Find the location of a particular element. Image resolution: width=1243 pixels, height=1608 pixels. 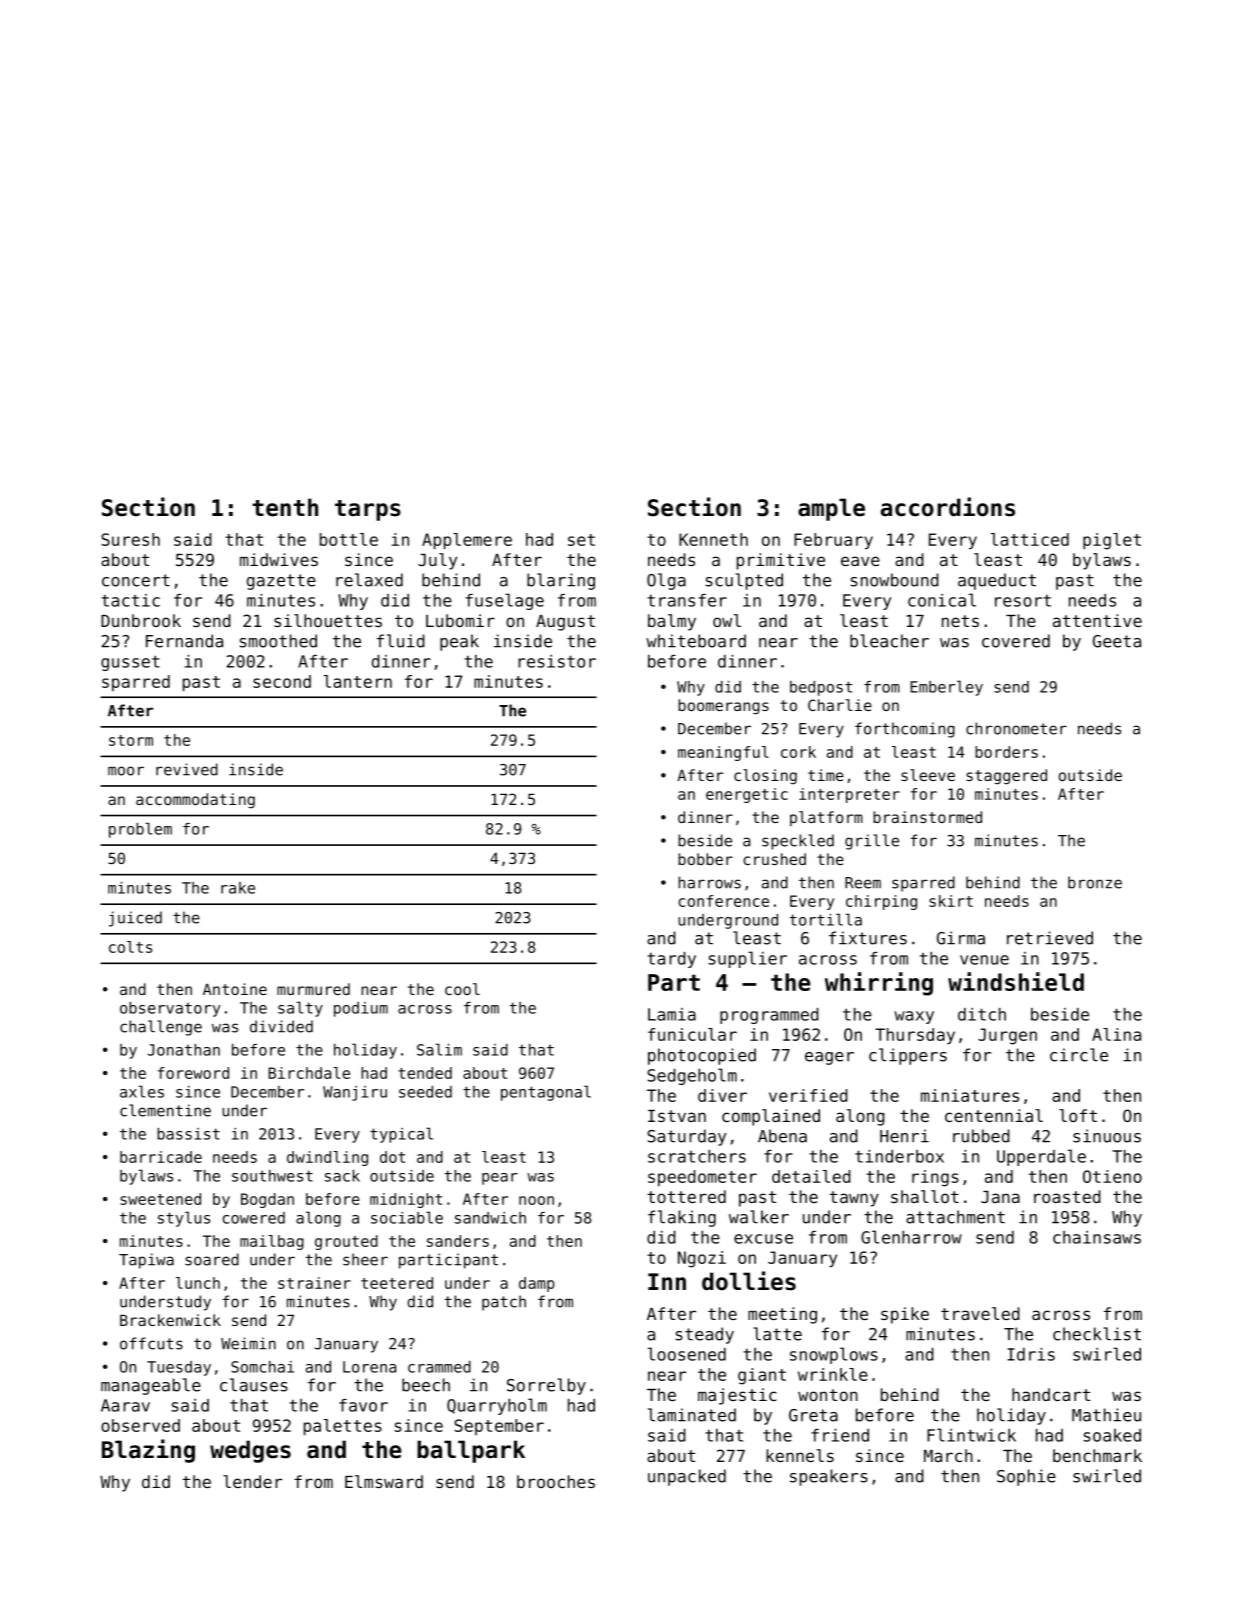

Suresh is located at coordinates (130, 539).
